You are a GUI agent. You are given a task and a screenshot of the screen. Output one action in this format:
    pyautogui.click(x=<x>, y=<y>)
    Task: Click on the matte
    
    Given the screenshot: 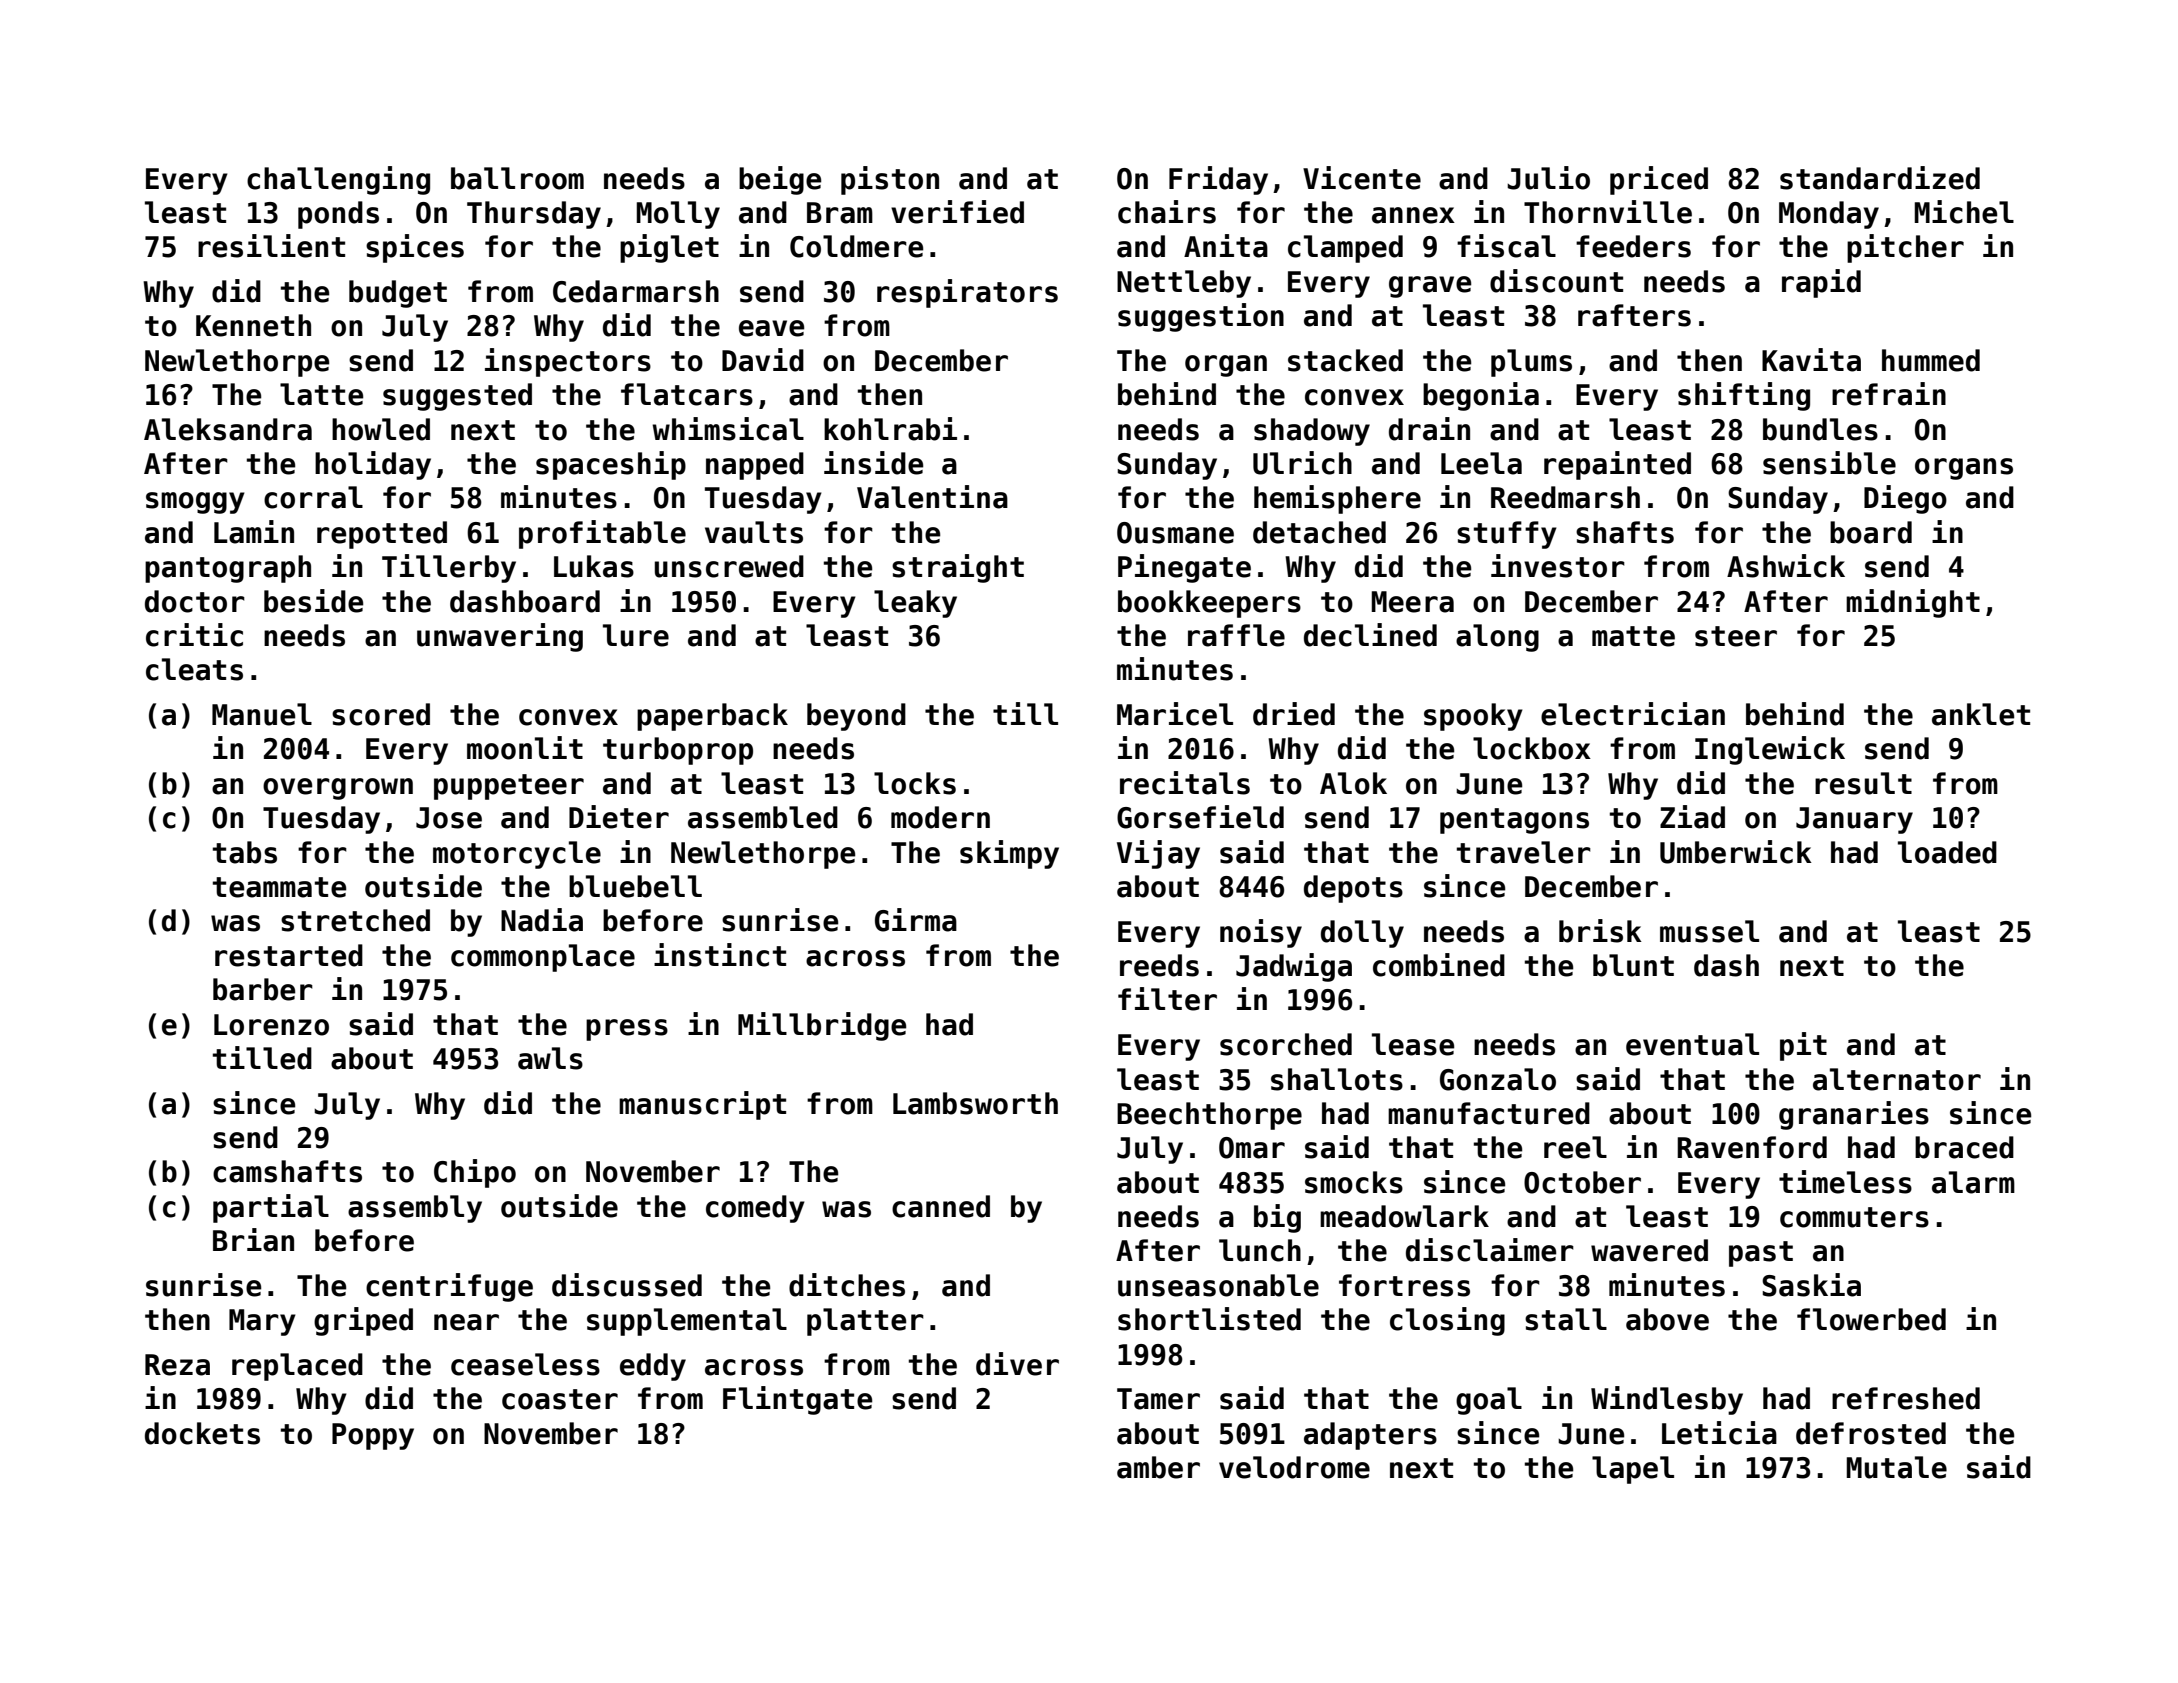 What is the action you would take?
    pyautogui.click(x=1633, y=636)
